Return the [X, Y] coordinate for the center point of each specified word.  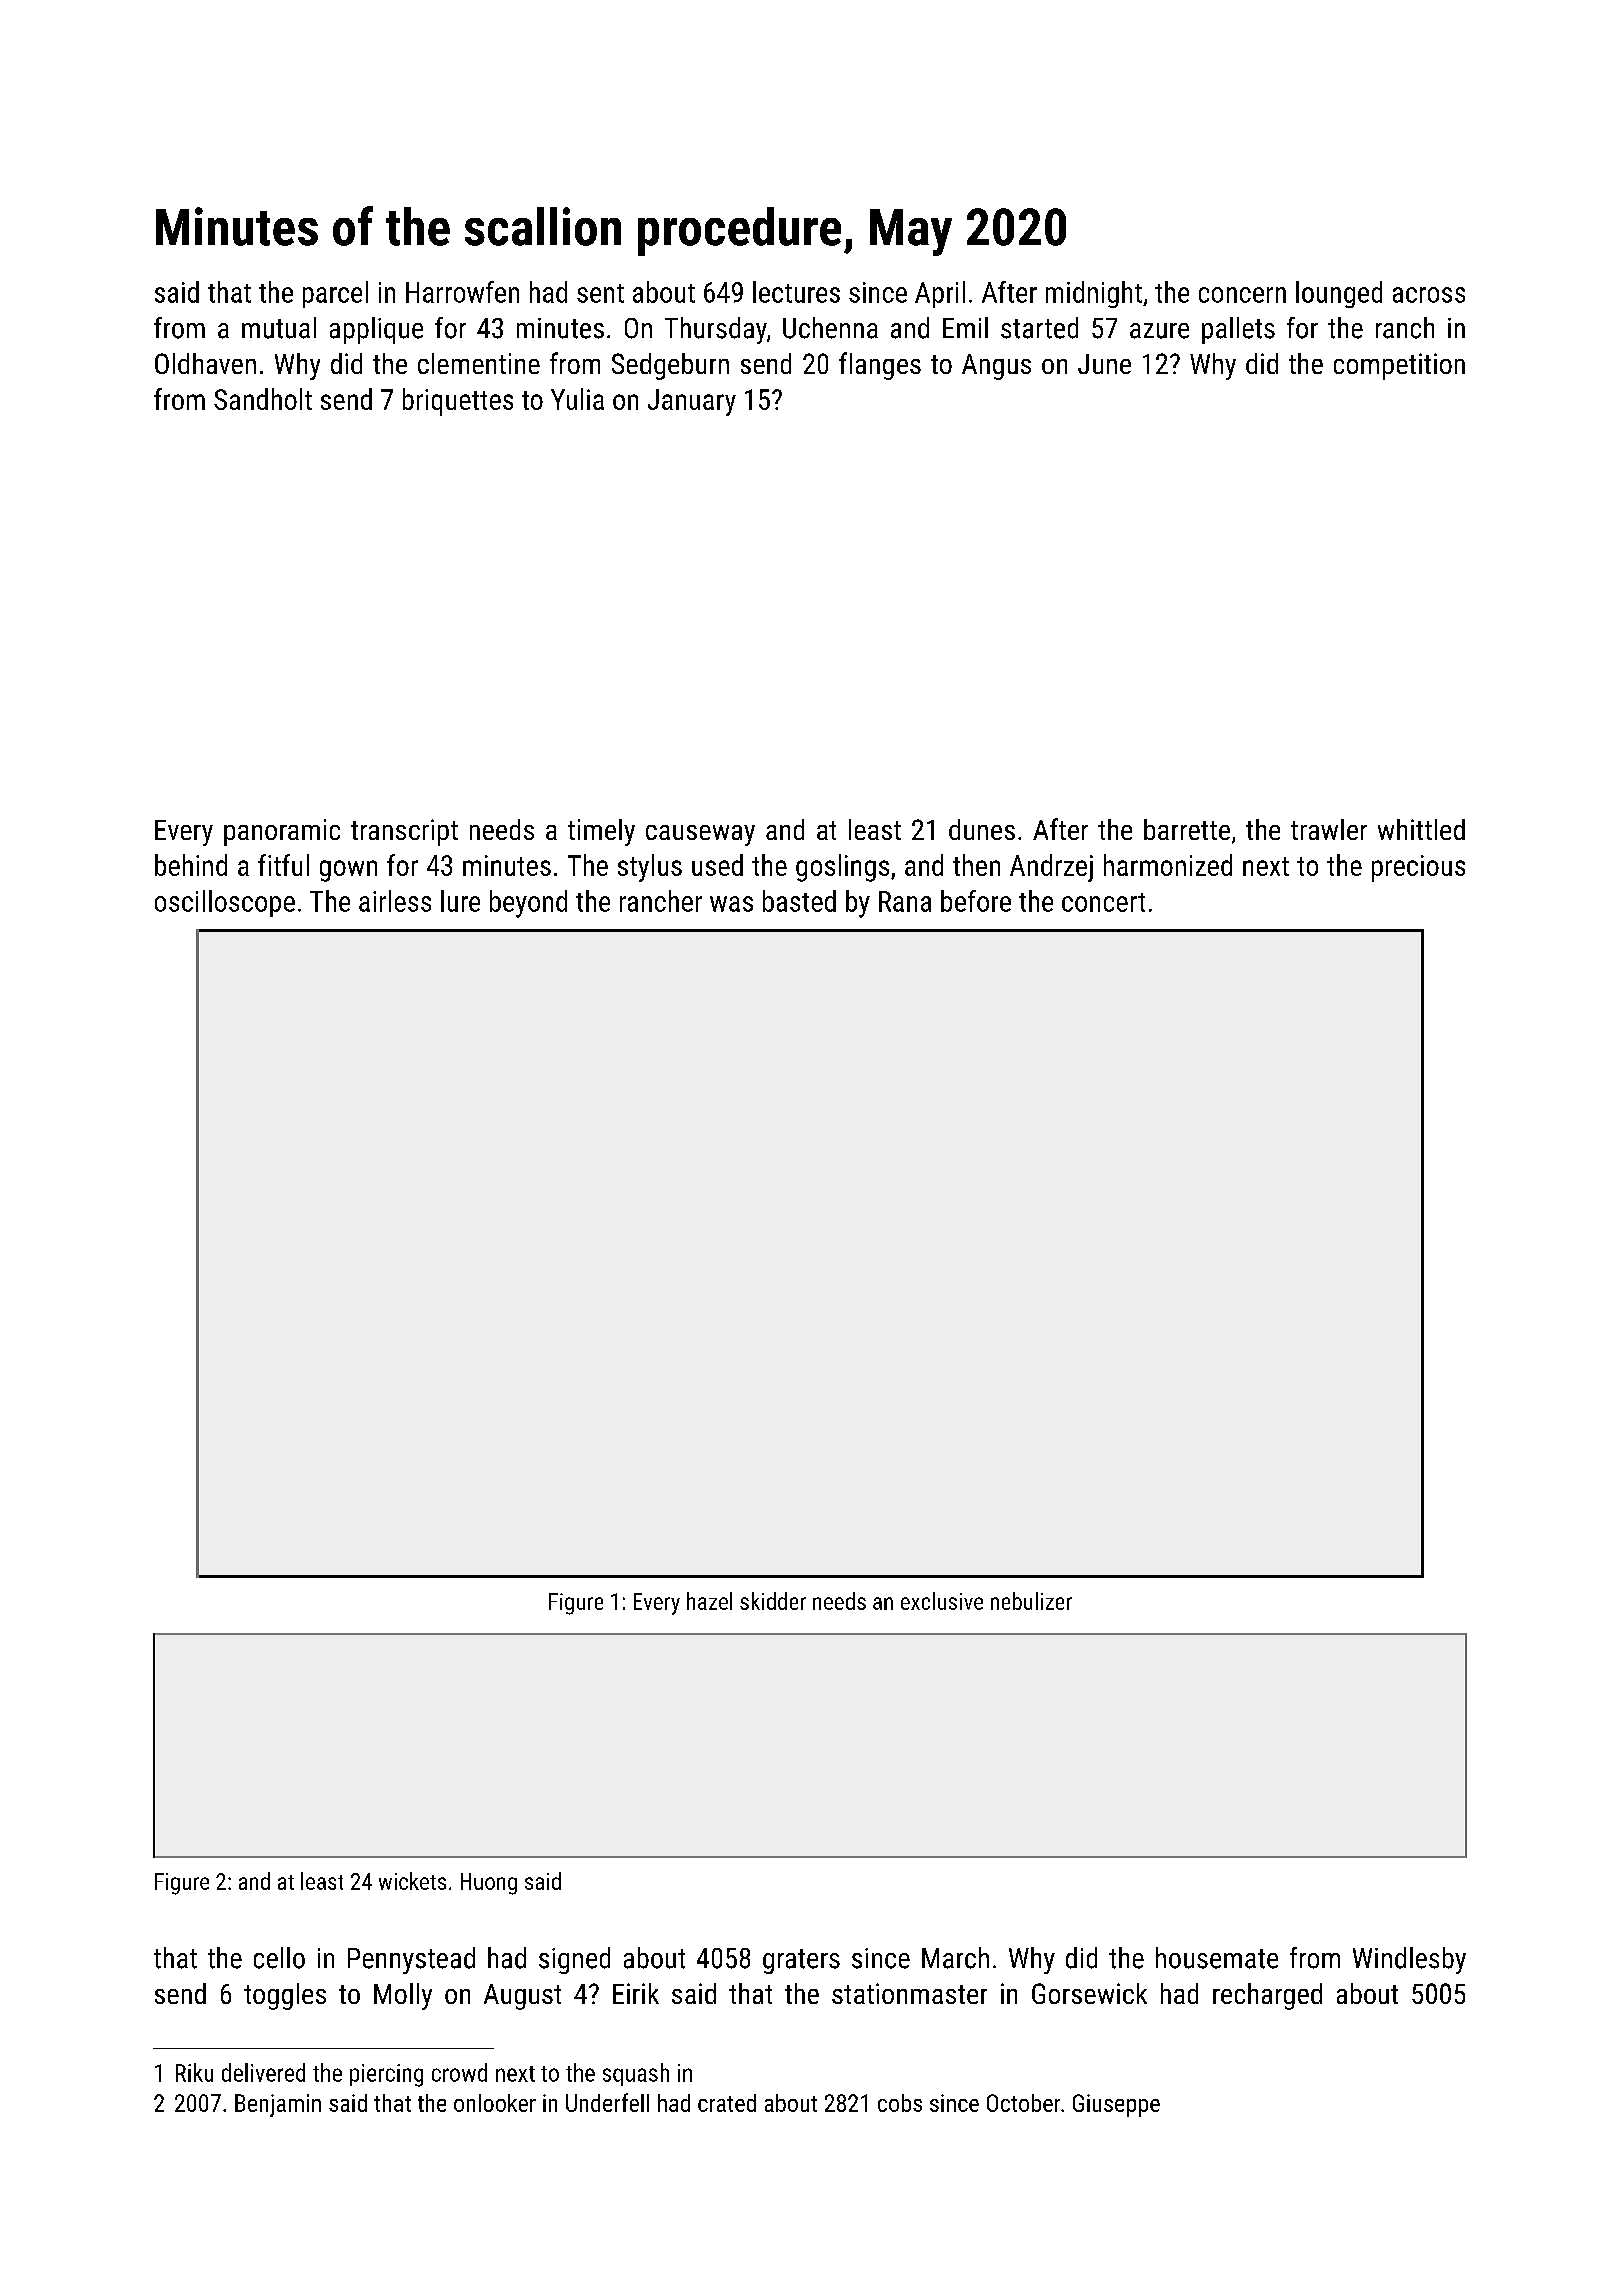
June [1104, 364]
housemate [1217, 1958]
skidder [773, 1601]
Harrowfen [462, 292]
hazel [709, 1601]
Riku [194, 2072]
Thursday [716, 330]
